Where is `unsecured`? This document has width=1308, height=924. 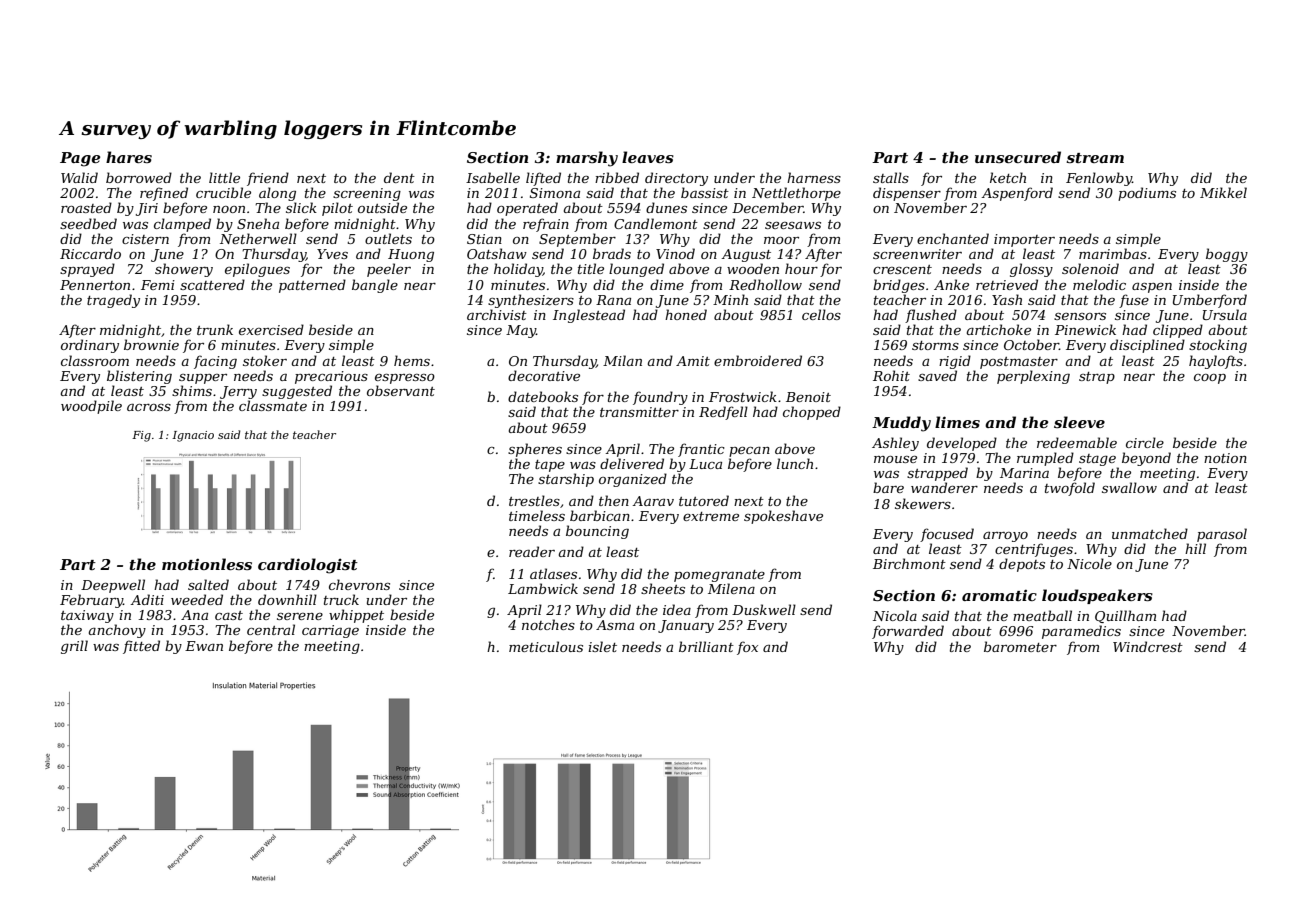 unsecured is located at coordinates (1018, 157).
